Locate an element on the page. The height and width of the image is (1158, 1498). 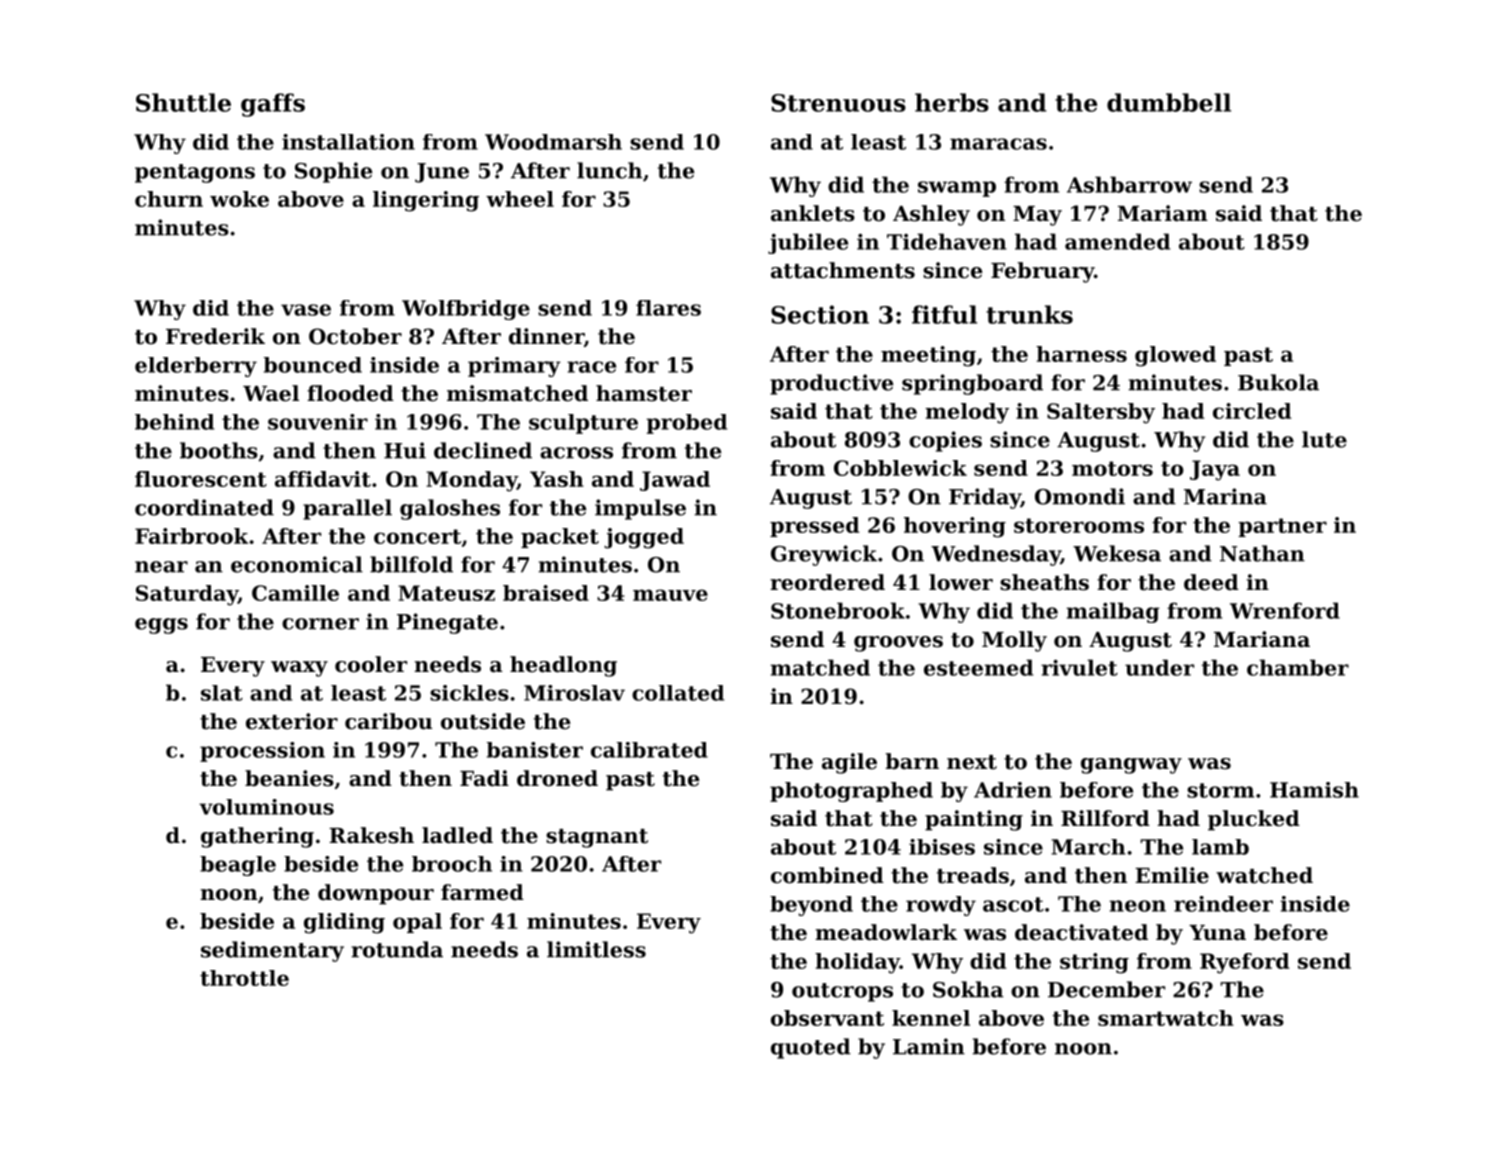
sickles is located at coordinates (469, 693).
